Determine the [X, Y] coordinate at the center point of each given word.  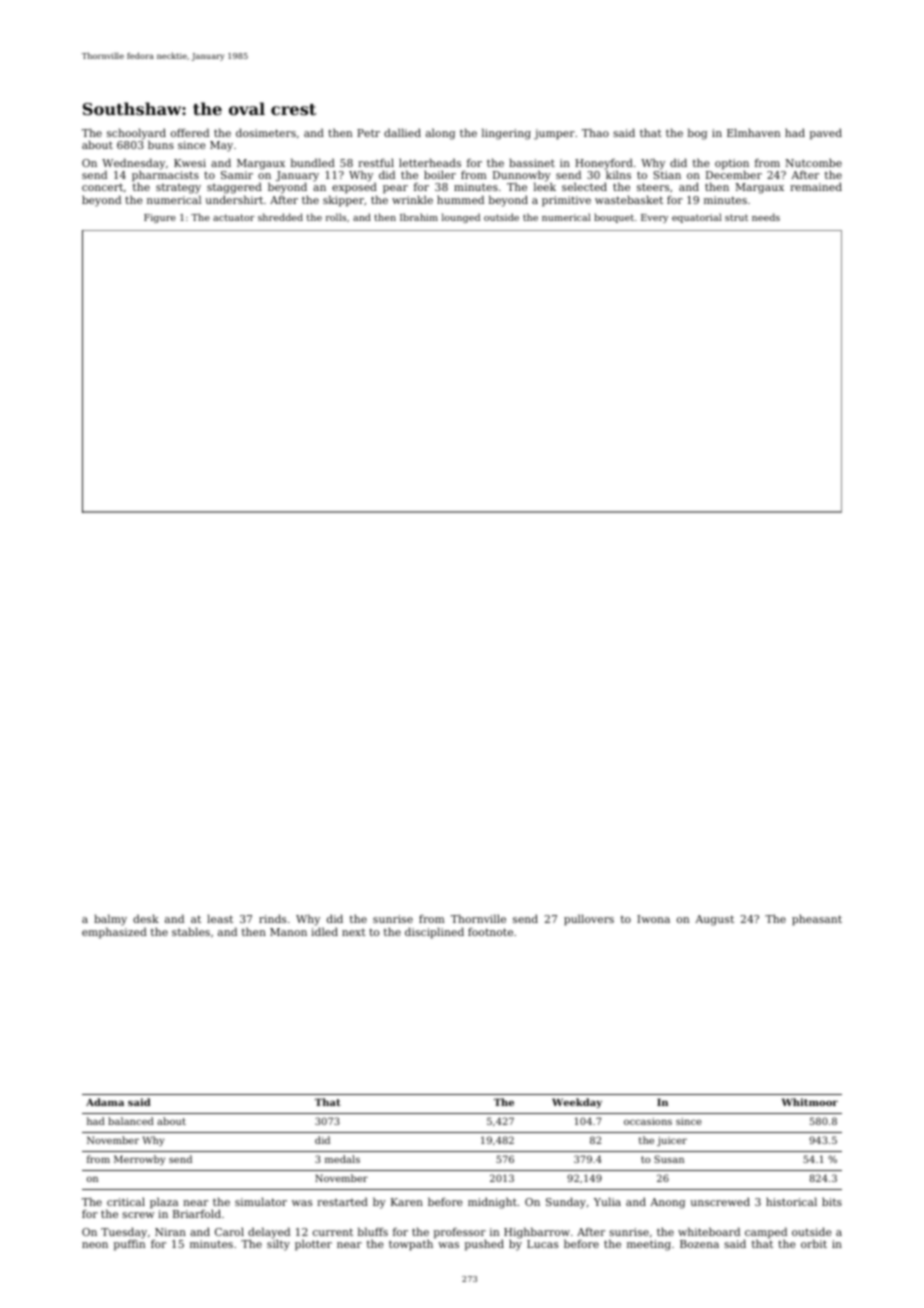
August [714, 920]
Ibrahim [419, 217]
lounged [461, 218]
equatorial [697, 218]
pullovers [589, 920]
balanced [131, 1121]
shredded [280, 217]
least [220, 918]
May [221, 146]
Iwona [653, 919]
